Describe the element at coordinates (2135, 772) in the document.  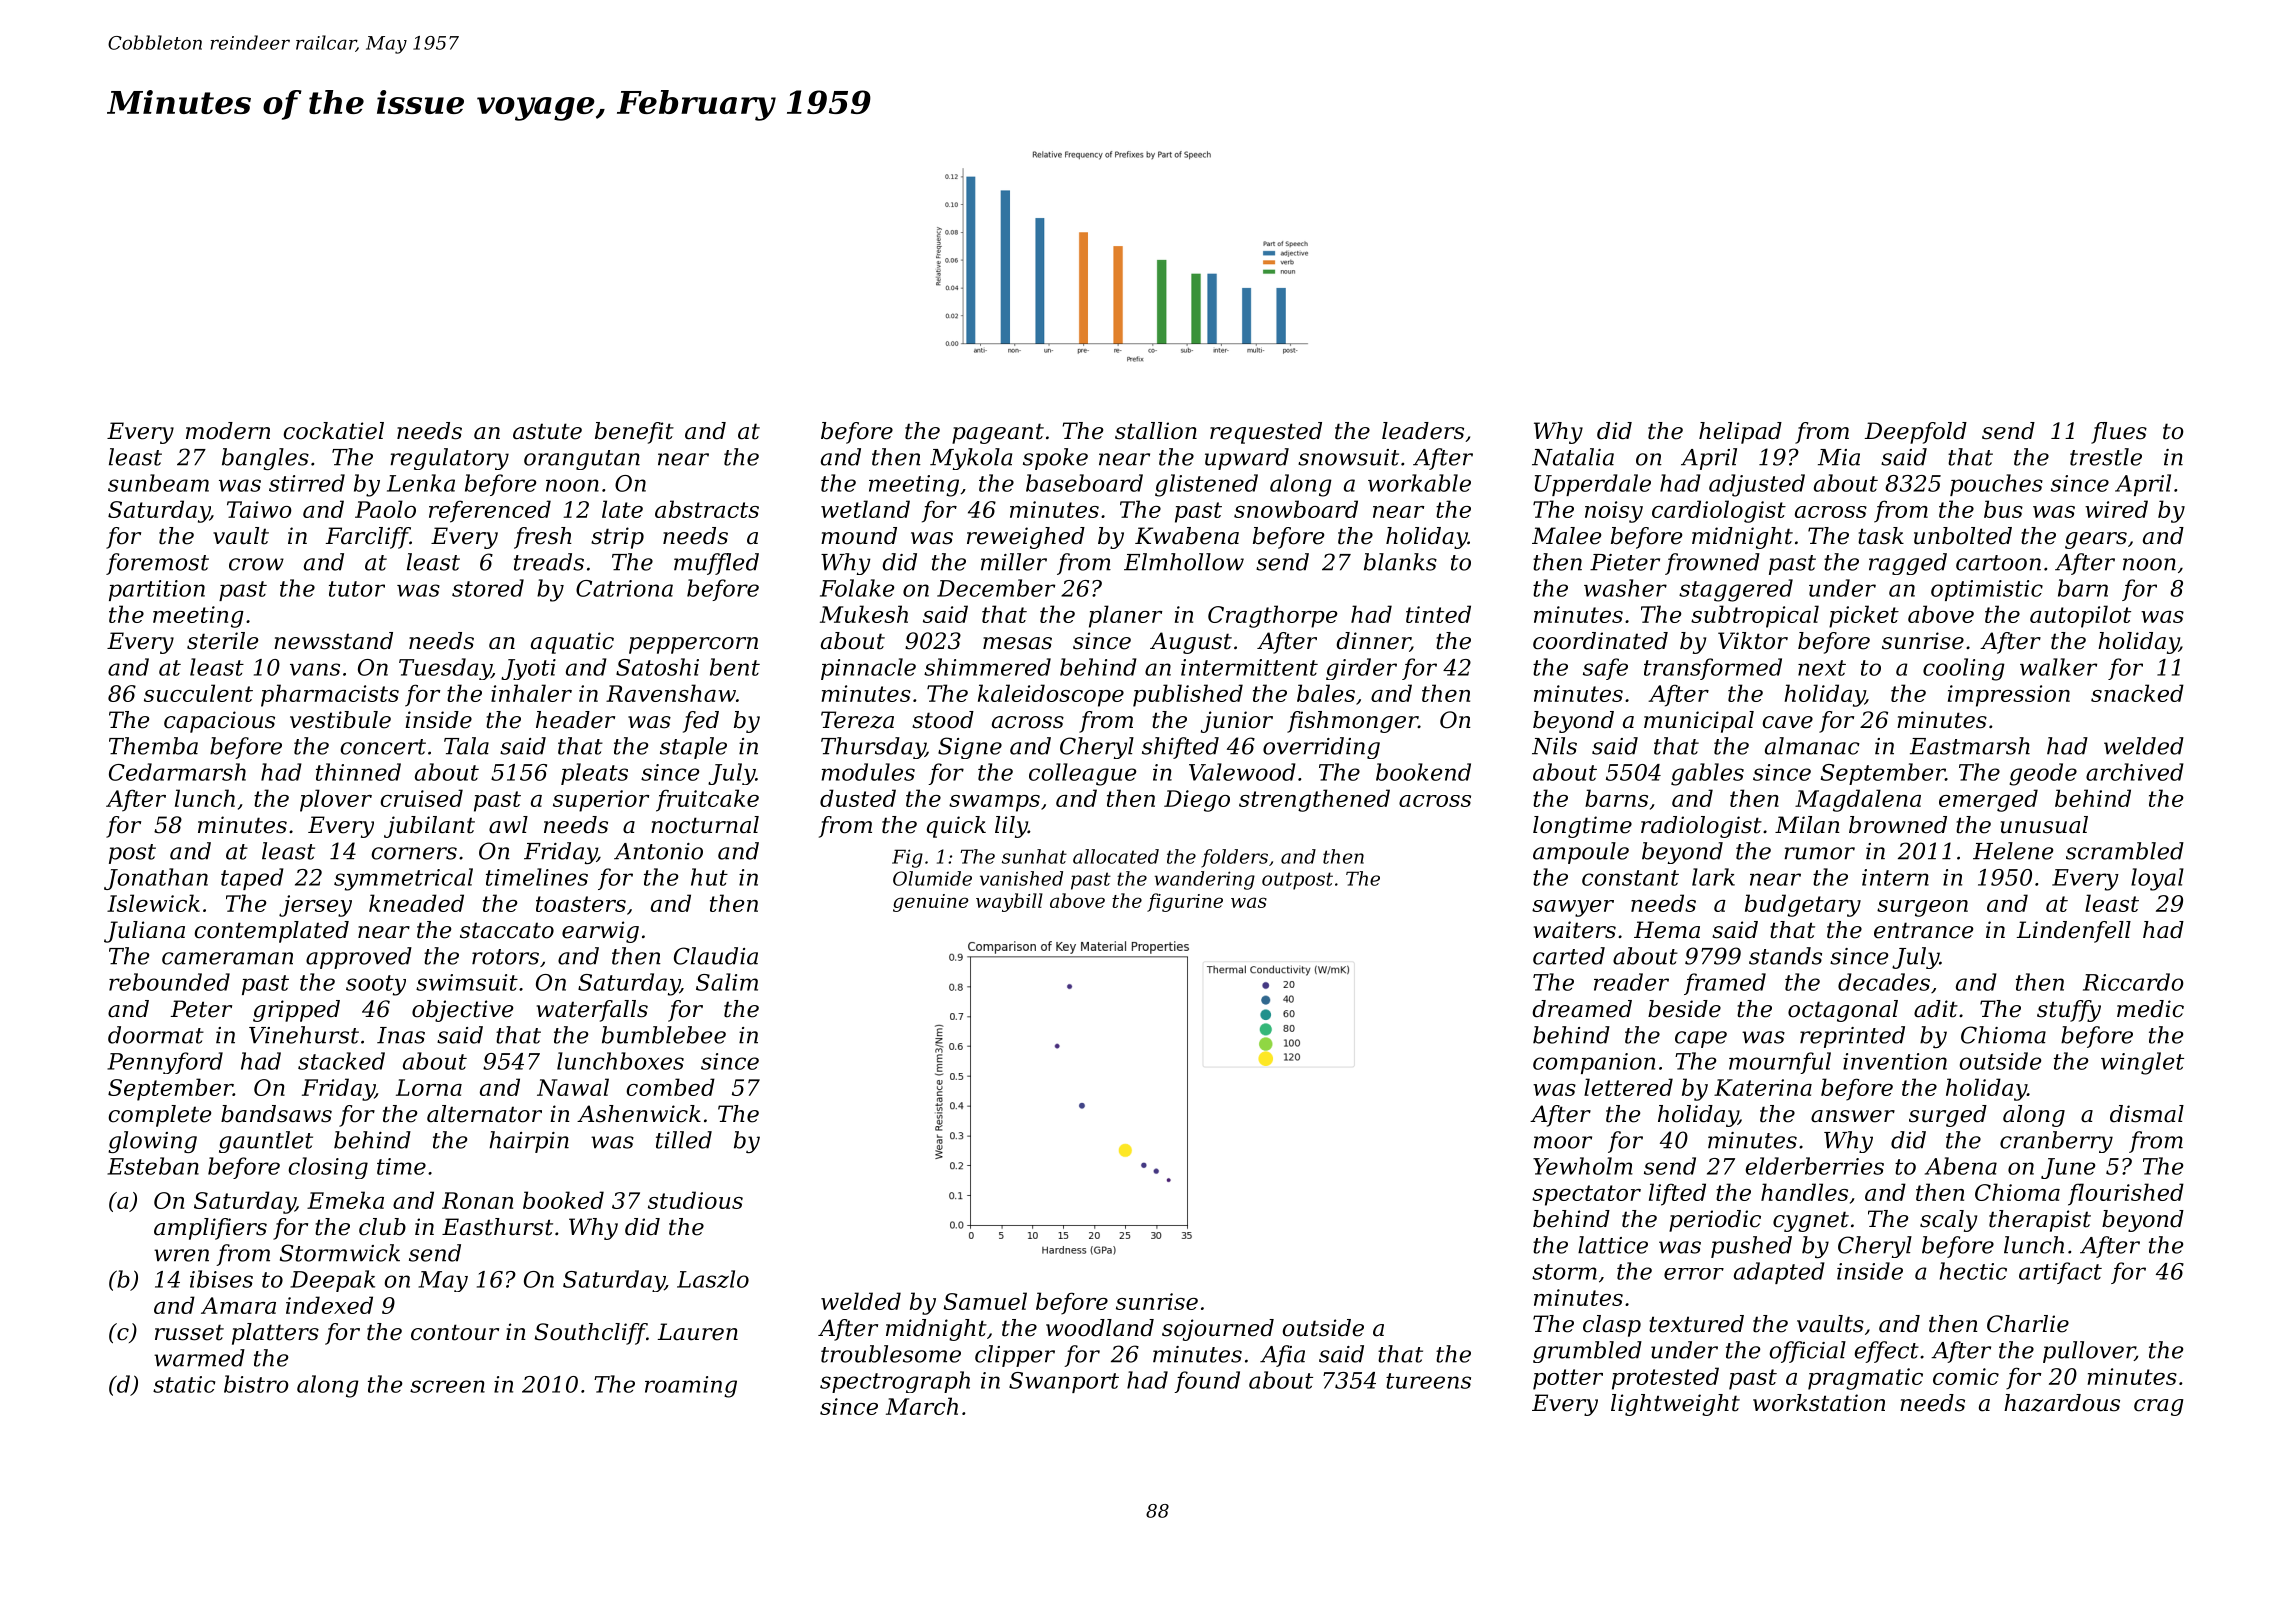
I see `archived` at that location.
